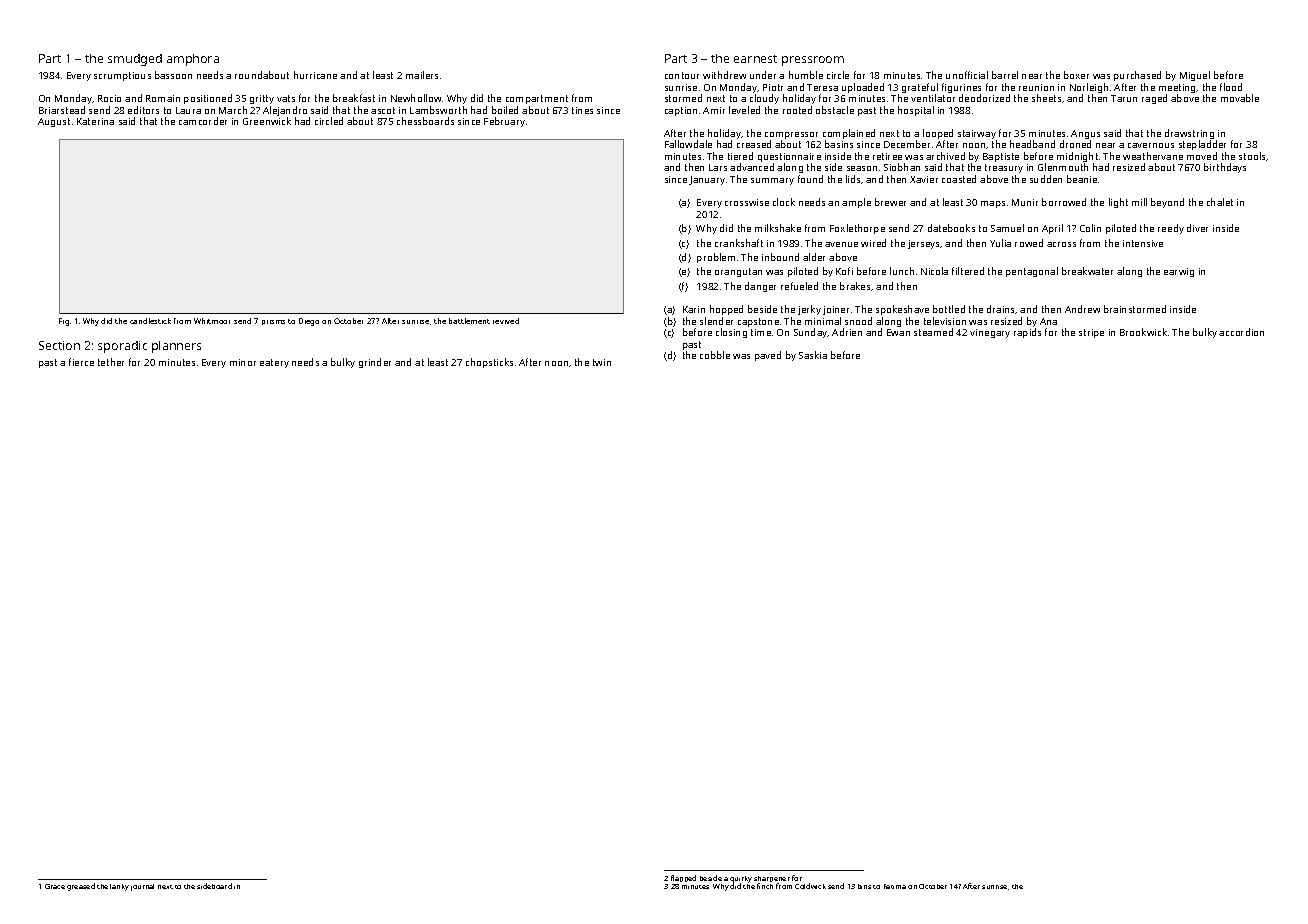 The height and width of the screenshot is (924, 1308). I want to click on unofficial, so click(967, 75).
